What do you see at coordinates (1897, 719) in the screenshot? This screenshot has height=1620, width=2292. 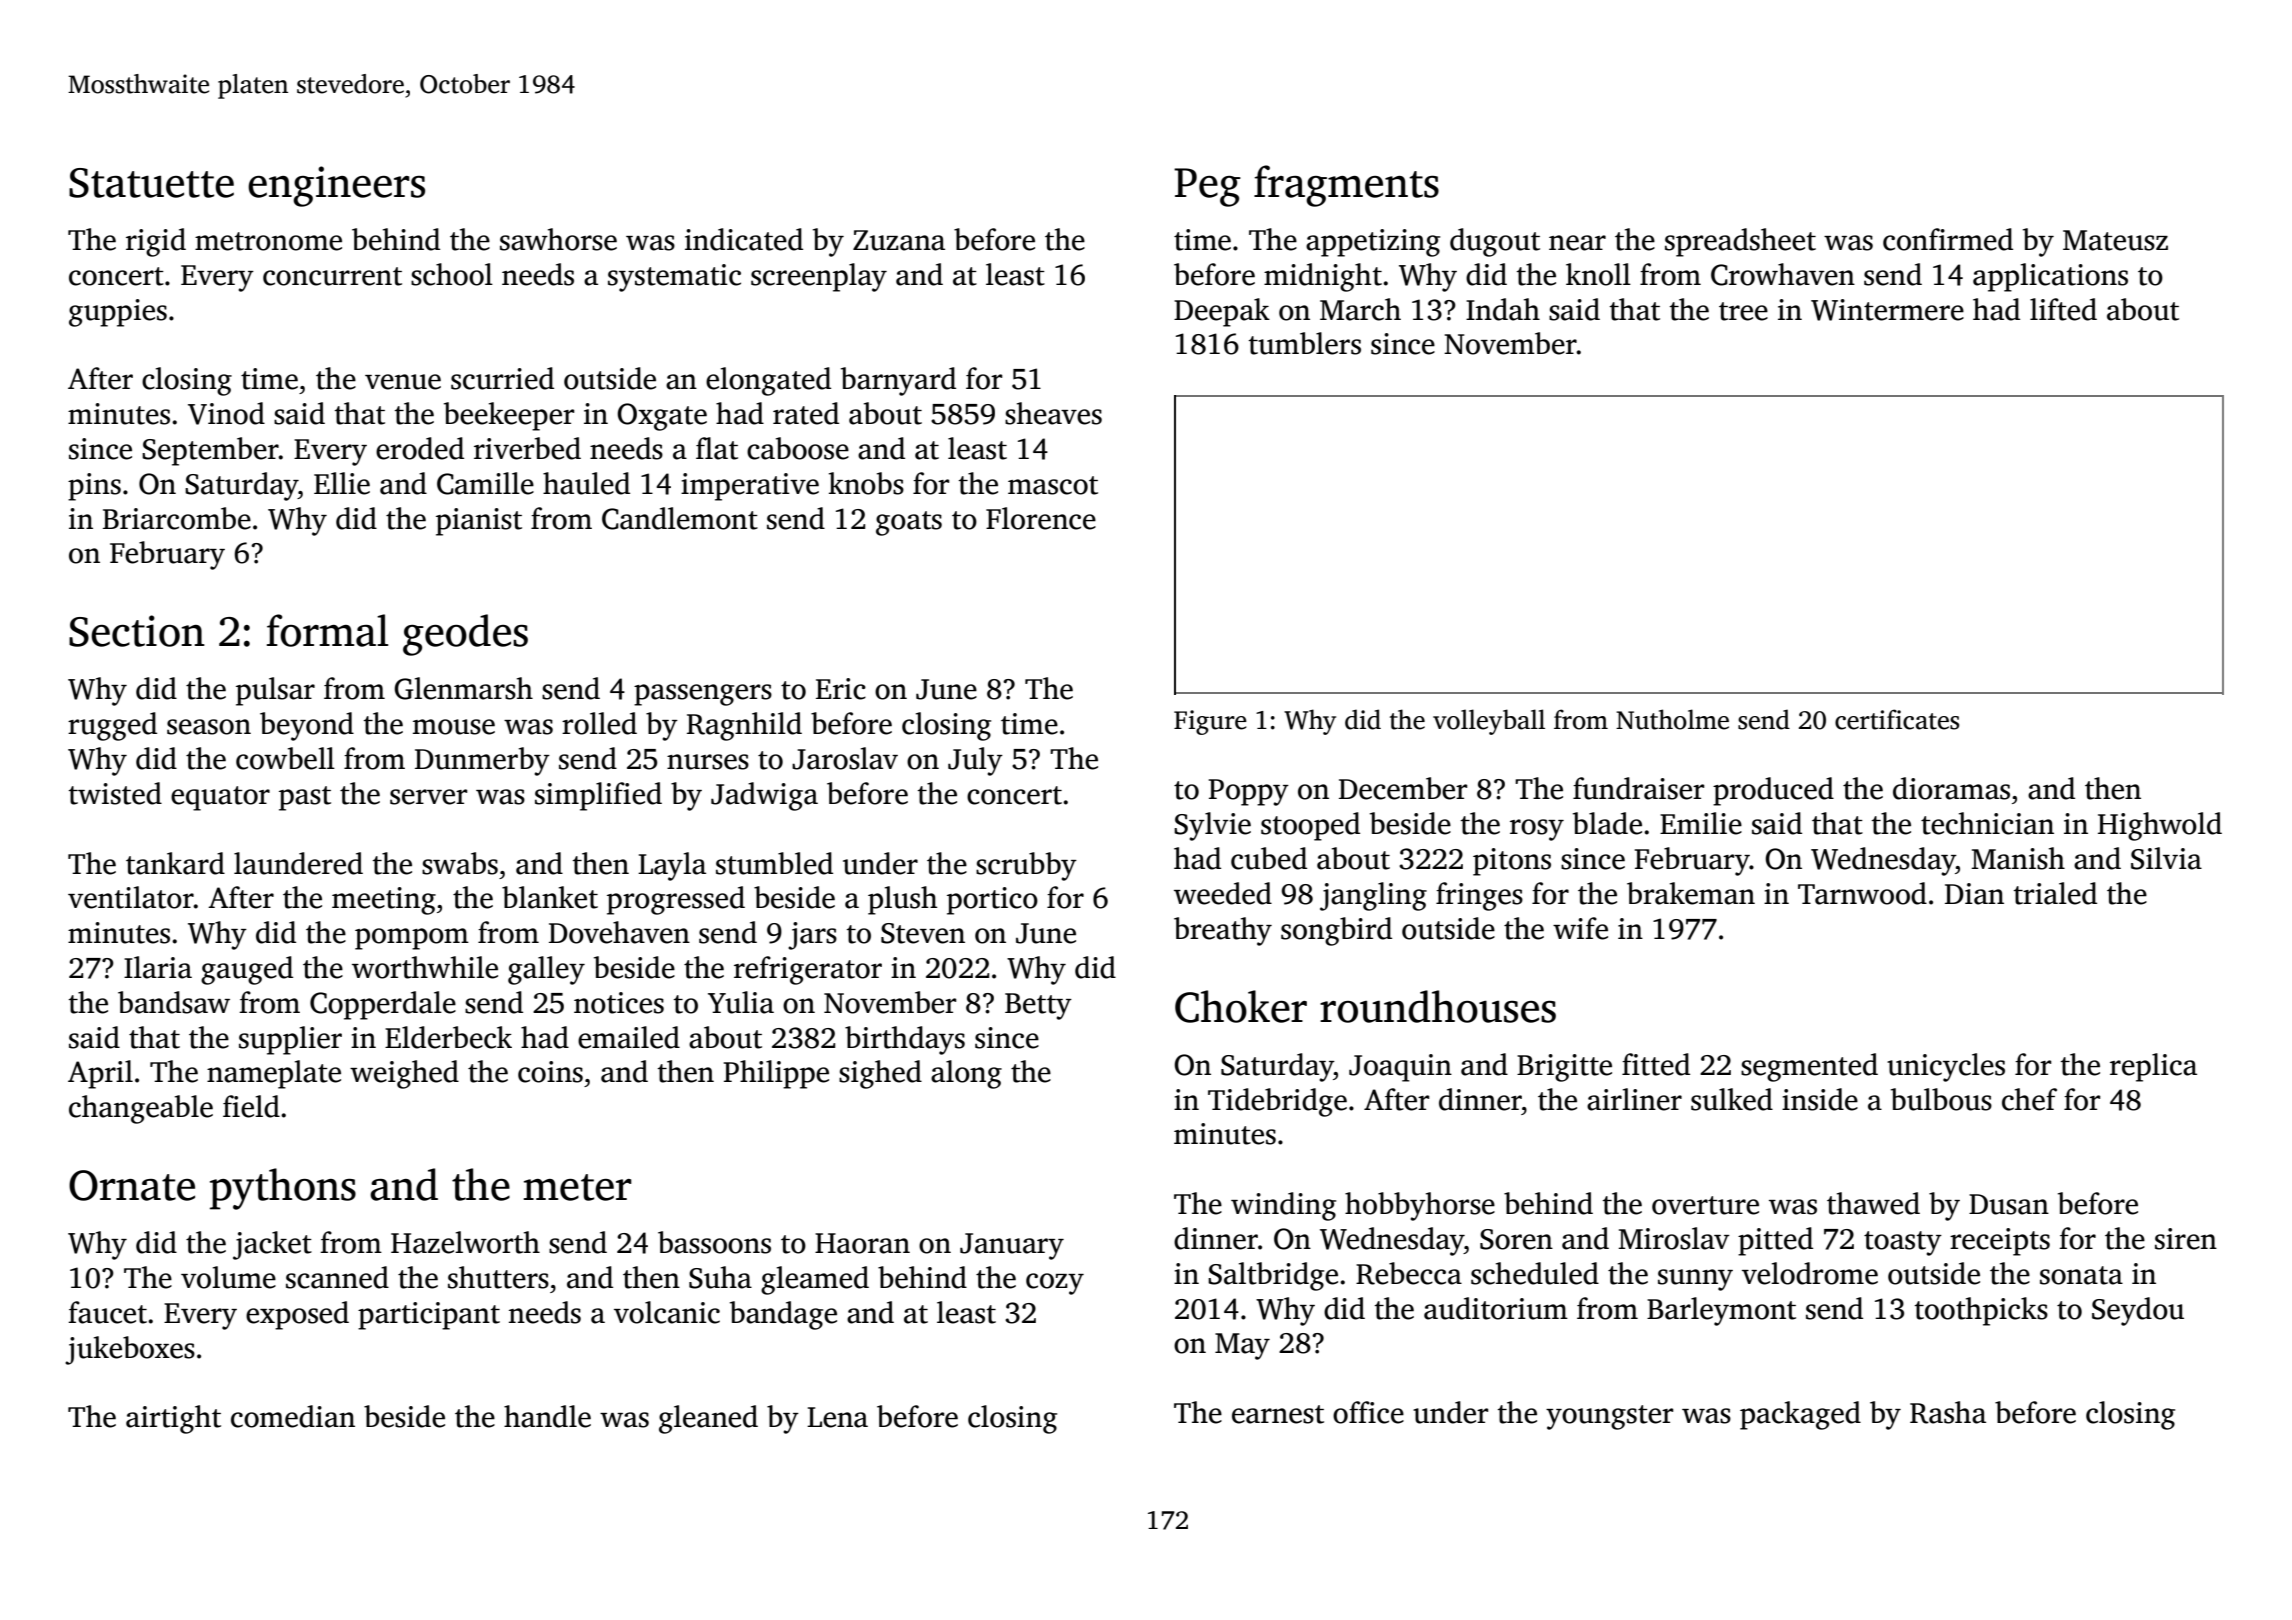 I see `certificates` at bounding box center [1897, 719].
